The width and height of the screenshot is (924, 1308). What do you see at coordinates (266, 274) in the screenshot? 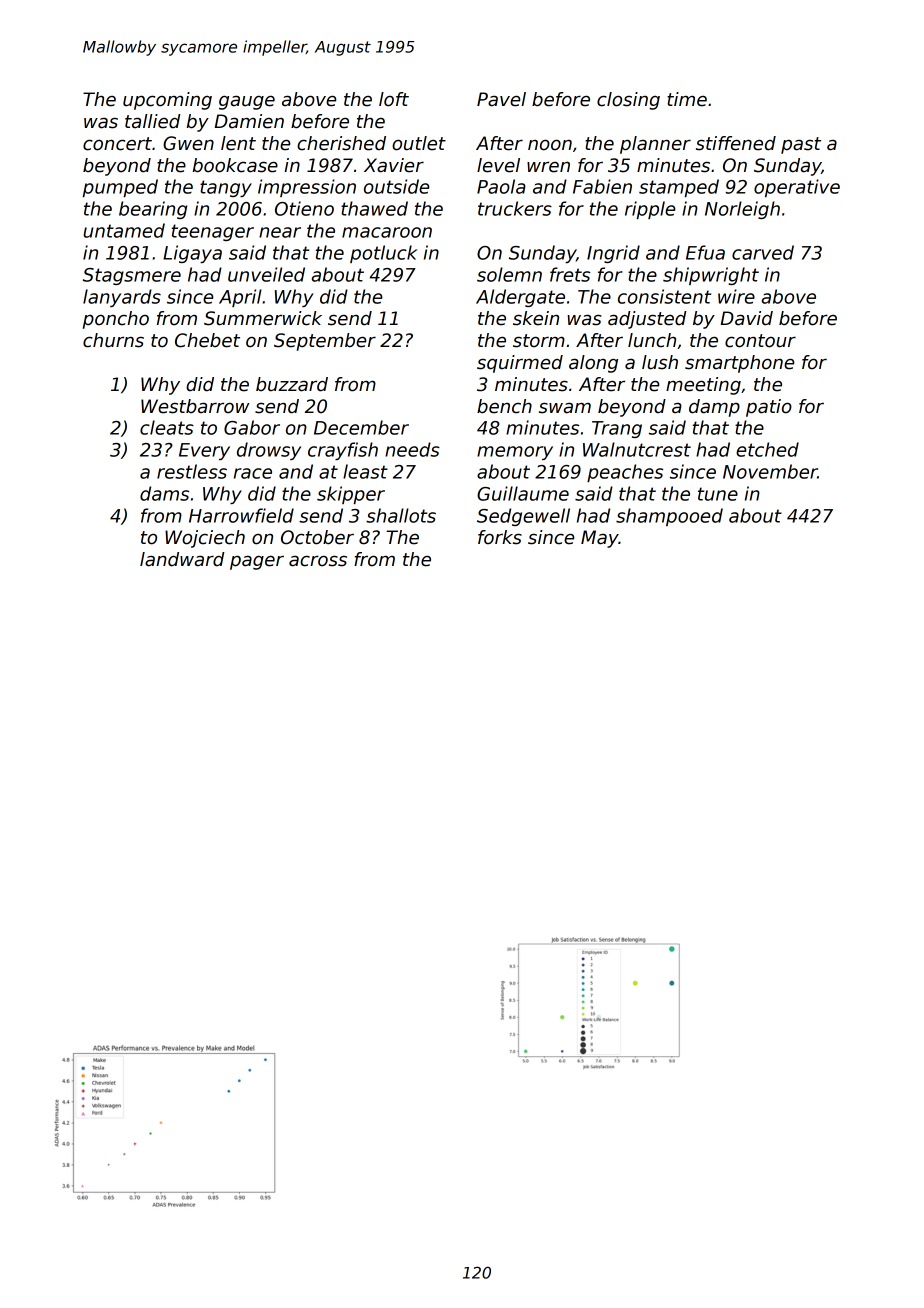
I see `unveiled` at bounding box center [266, 274].
